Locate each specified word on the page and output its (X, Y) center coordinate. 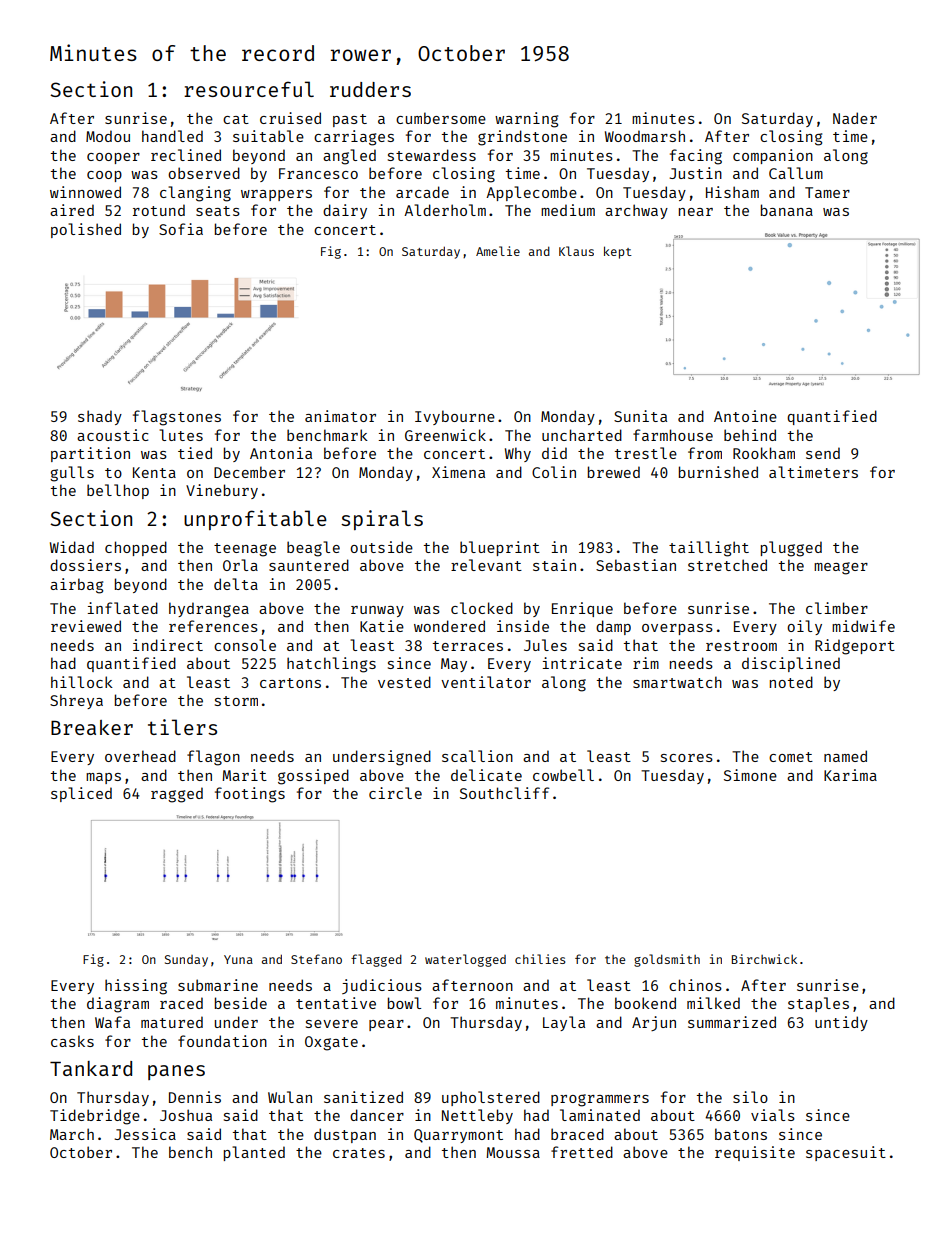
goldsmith (667, 960)
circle (395, 793)
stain (554, 565)
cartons (290, 683)
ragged (177, 795)
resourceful (249, 89)
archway (636, 211)
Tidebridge (95, 1117)
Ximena (458, 472)
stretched (727, 565)
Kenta (154, 472)
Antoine (745, 416)
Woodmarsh (645, 136)
